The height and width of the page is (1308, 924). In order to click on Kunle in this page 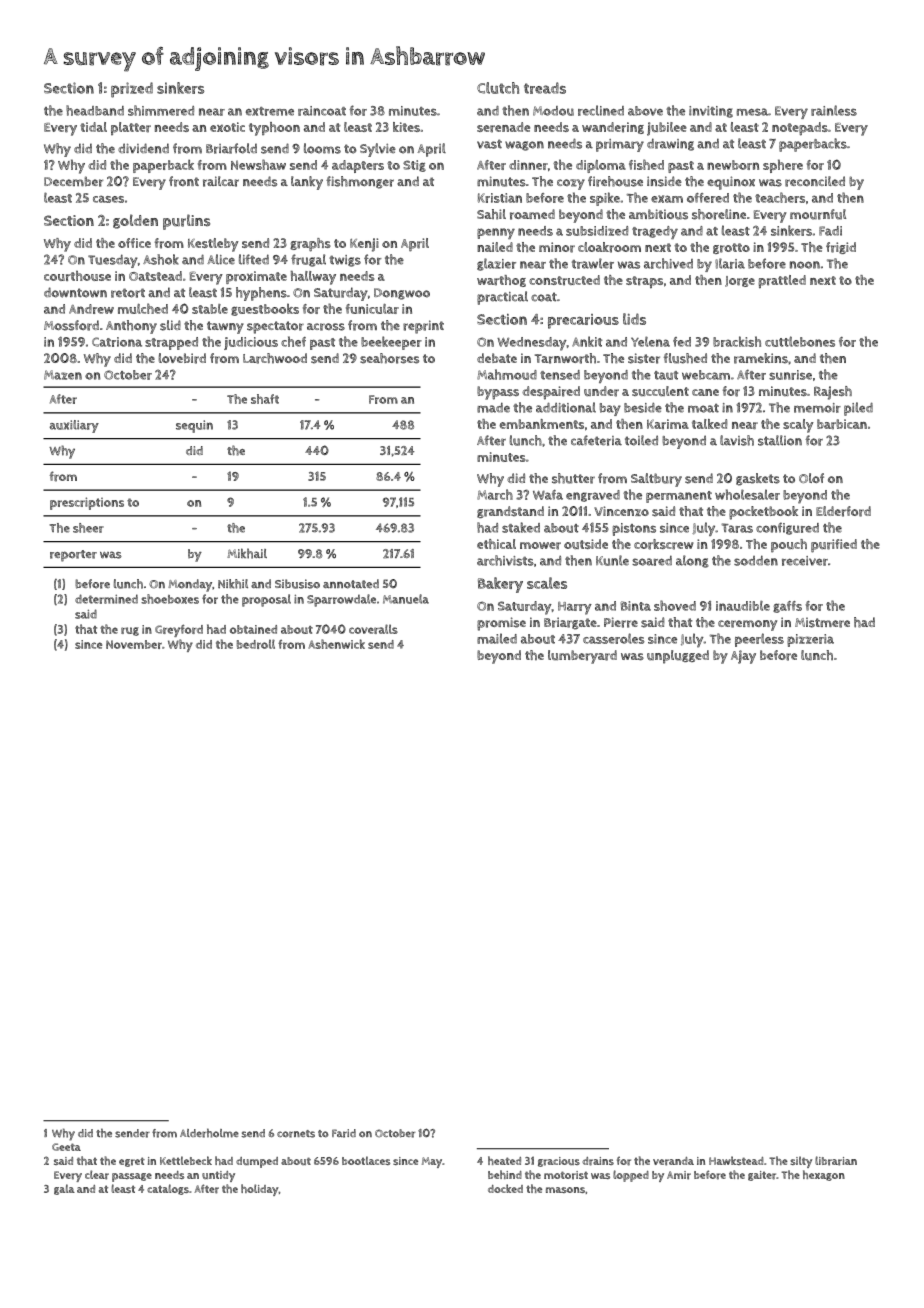, I will do `click(612, 560)`.
